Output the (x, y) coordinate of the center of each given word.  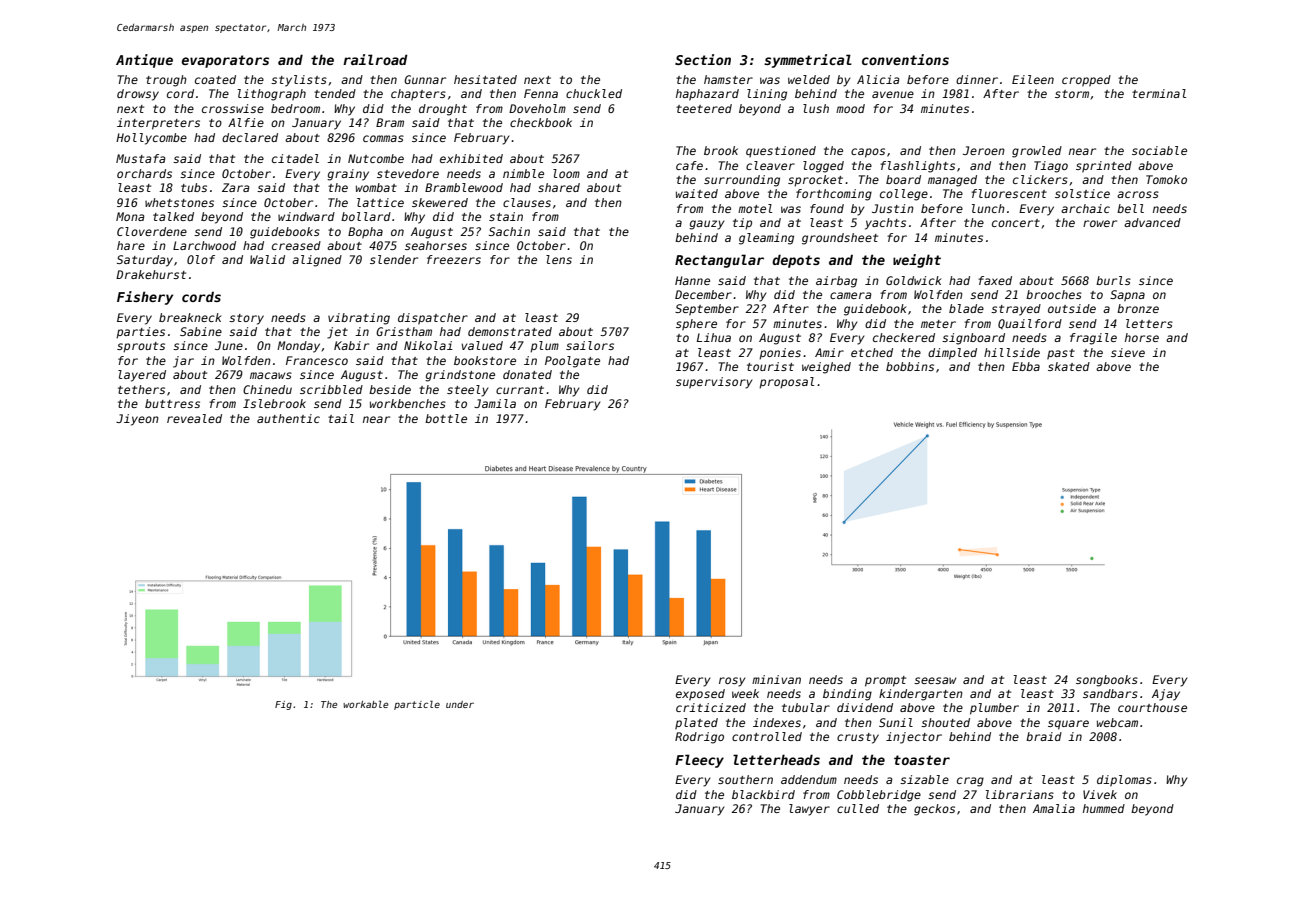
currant (520, 390)
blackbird (763, 794)
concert (1016, 223)
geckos (934, 810)
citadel (295, 158)
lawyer (809, 810)
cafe (689, 165)
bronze (1138, 308)
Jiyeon (137, 420)
